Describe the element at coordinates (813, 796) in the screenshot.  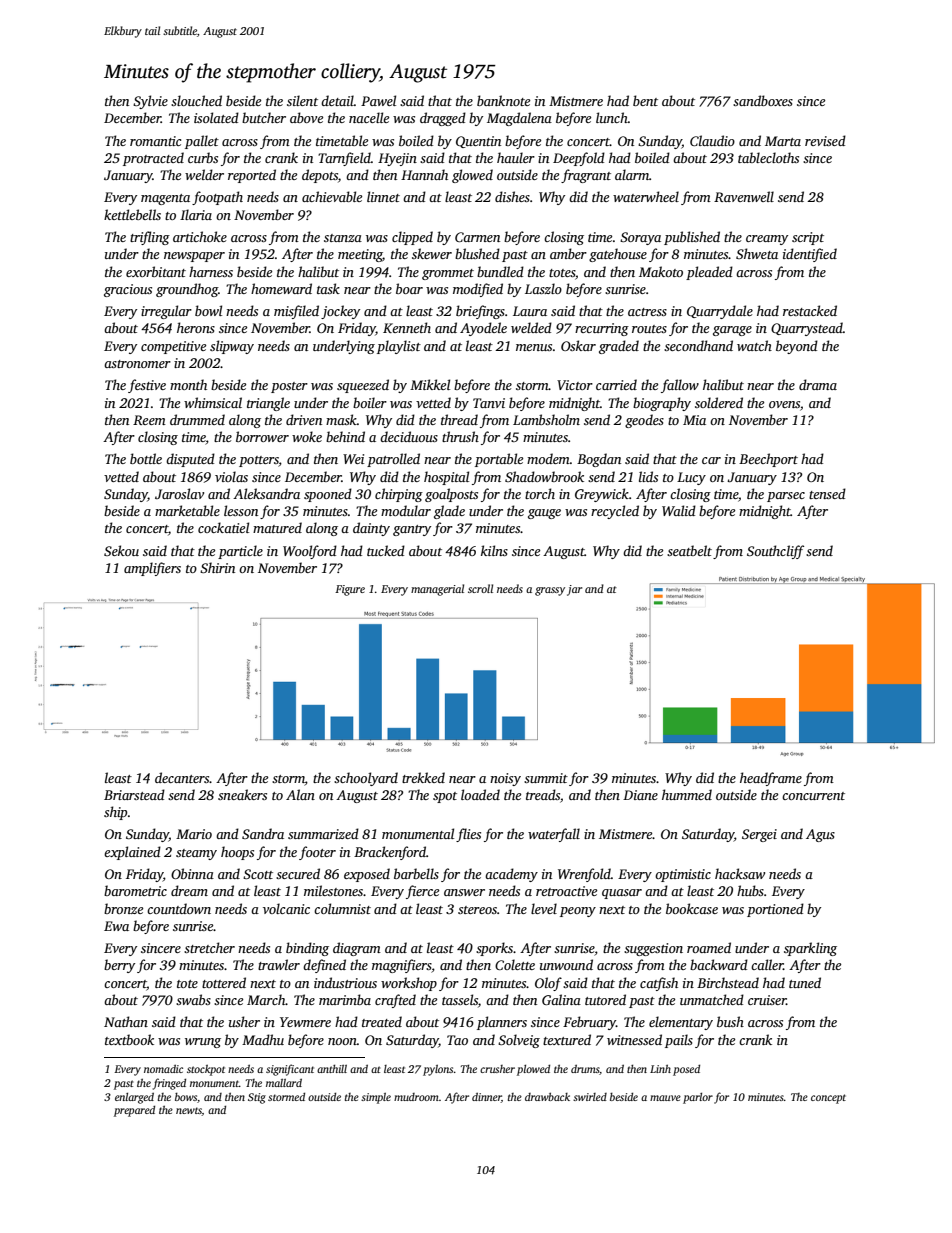
I see `concurrent` at that location.
